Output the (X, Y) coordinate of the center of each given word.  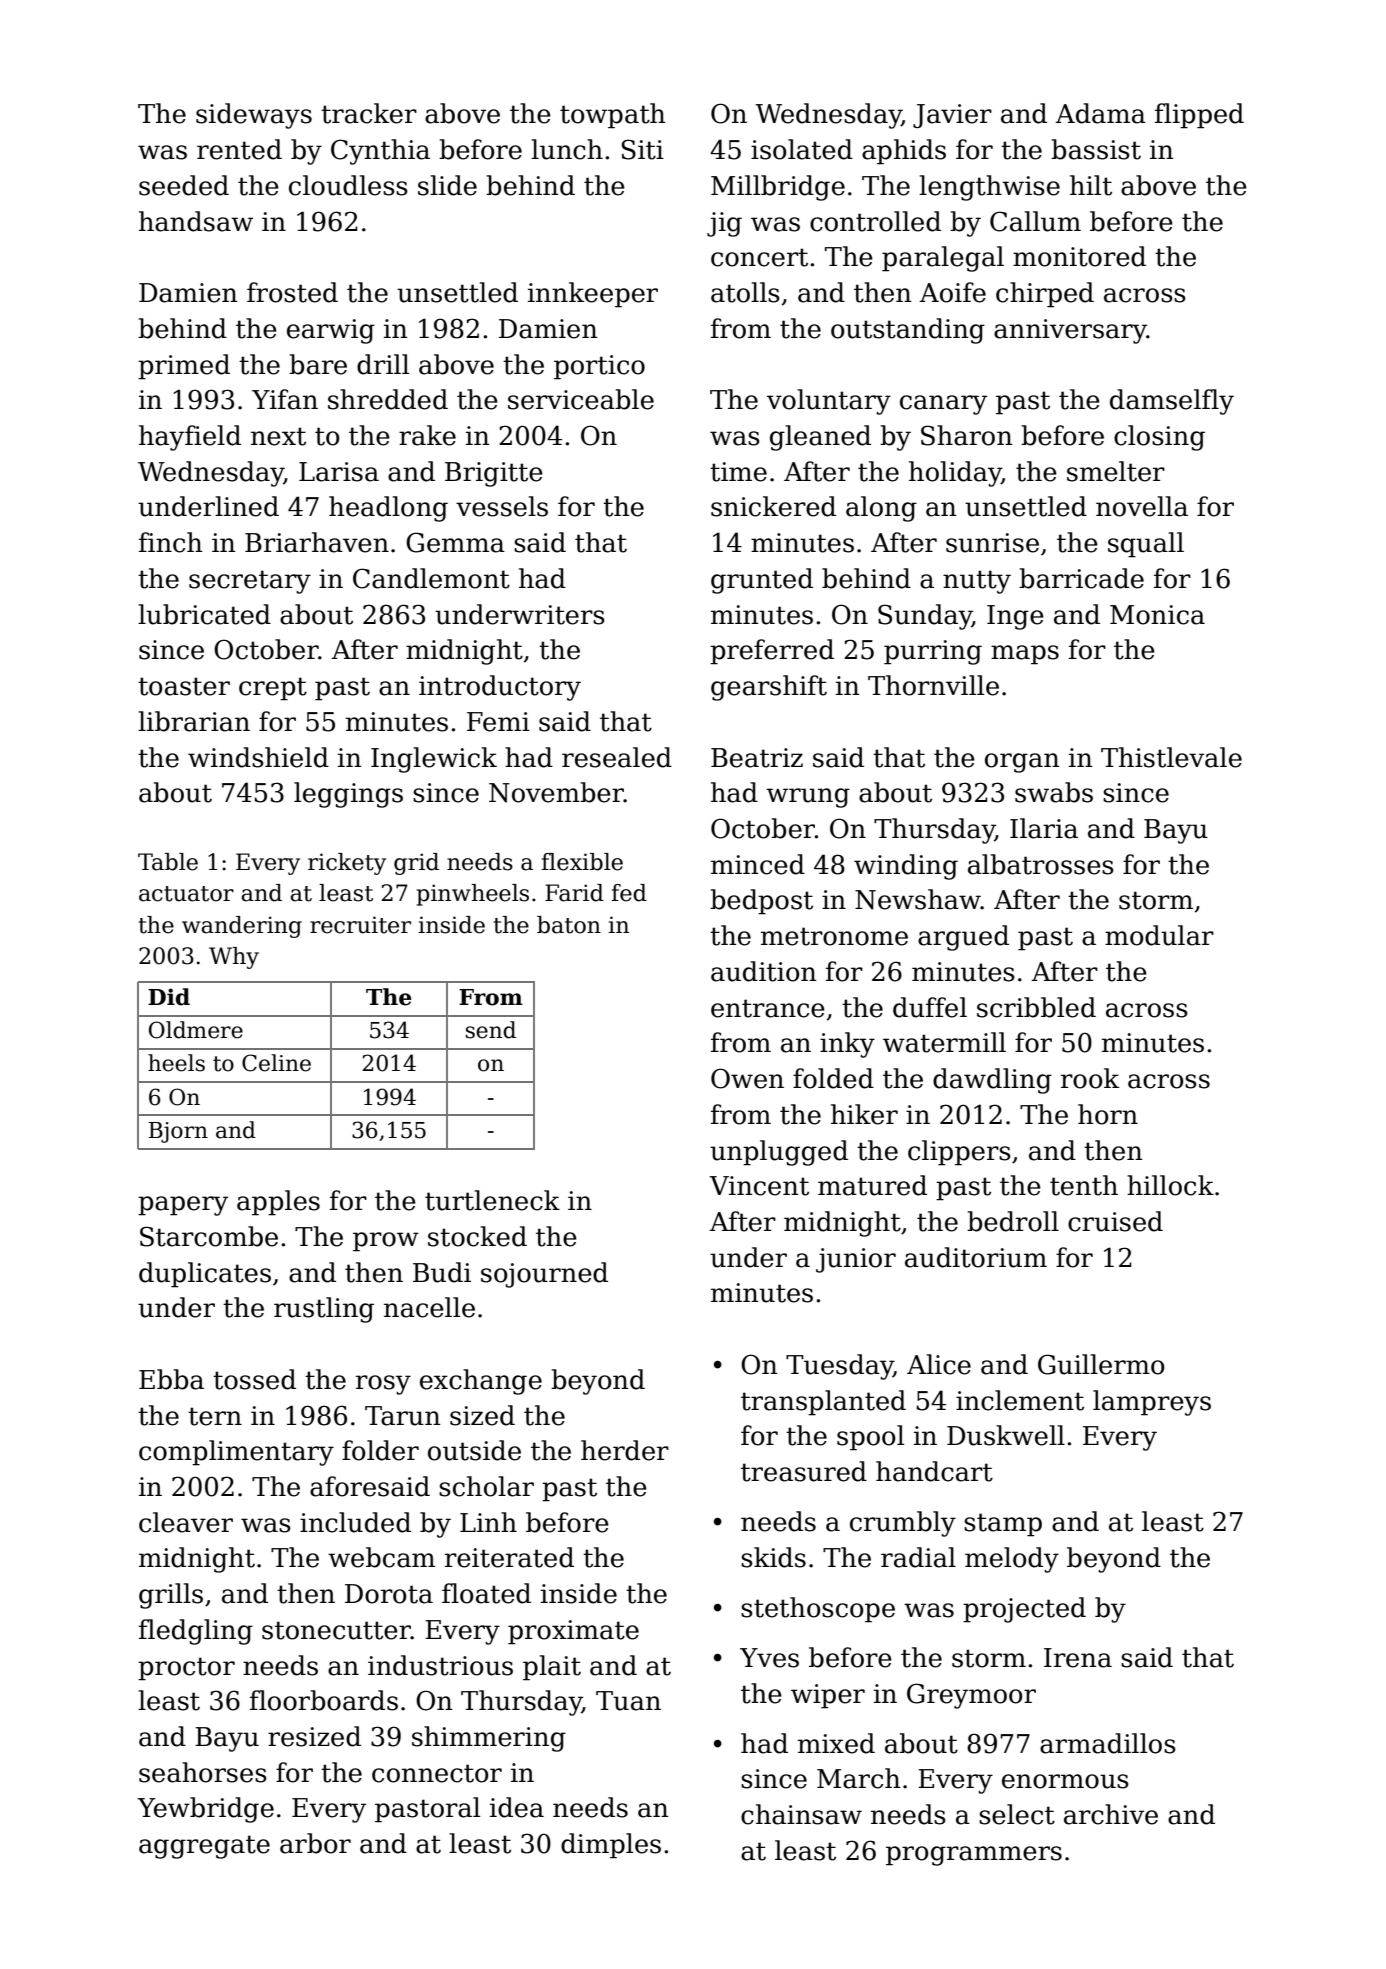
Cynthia (380, 152)
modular (1159, 935)
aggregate (204, 1847)
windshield (258, 757)
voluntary (829, 402)
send (491, 1030)
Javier (952, 116)
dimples (611, 1846)
